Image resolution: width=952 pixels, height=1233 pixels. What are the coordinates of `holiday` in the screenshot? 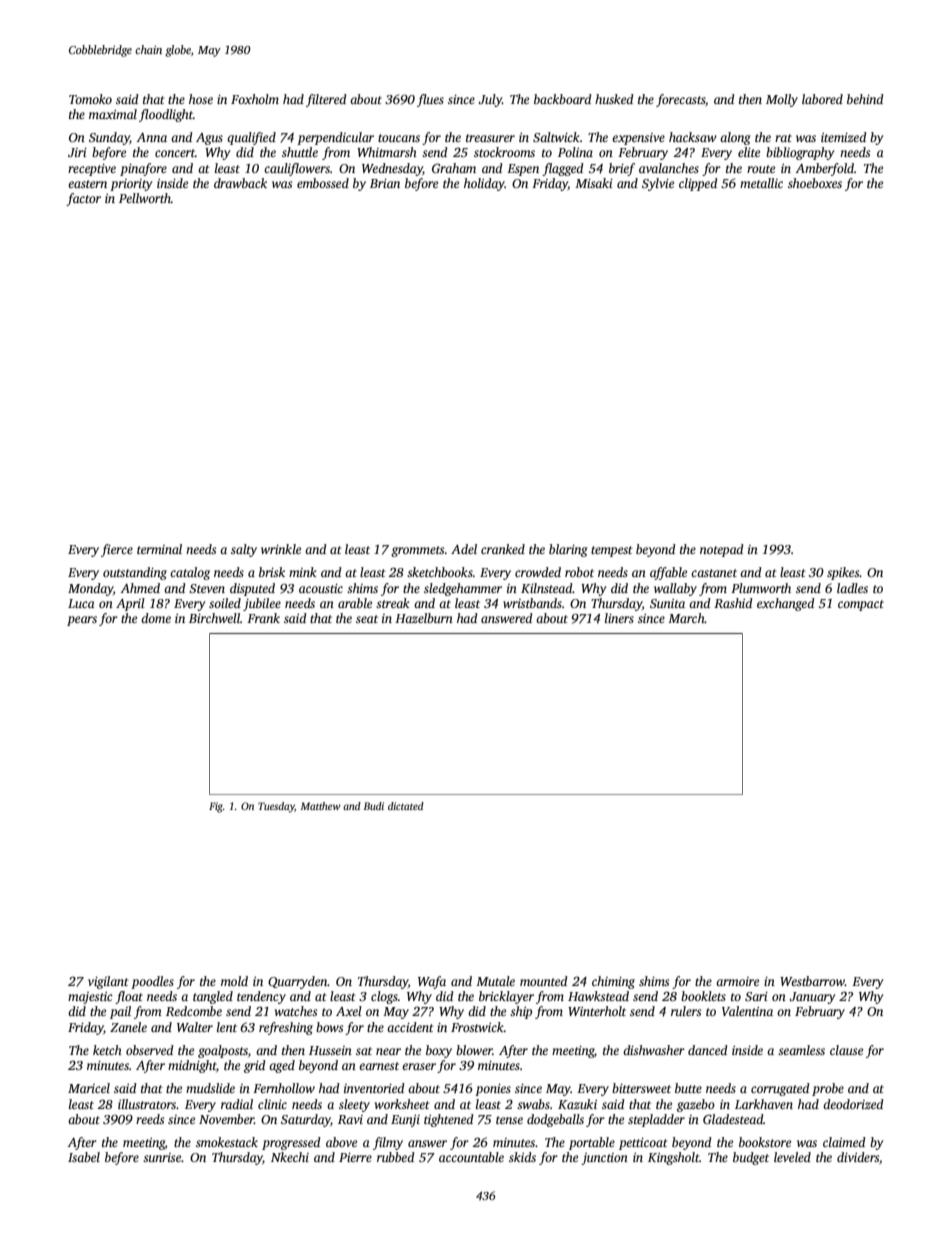 It's located at (484, 184).
